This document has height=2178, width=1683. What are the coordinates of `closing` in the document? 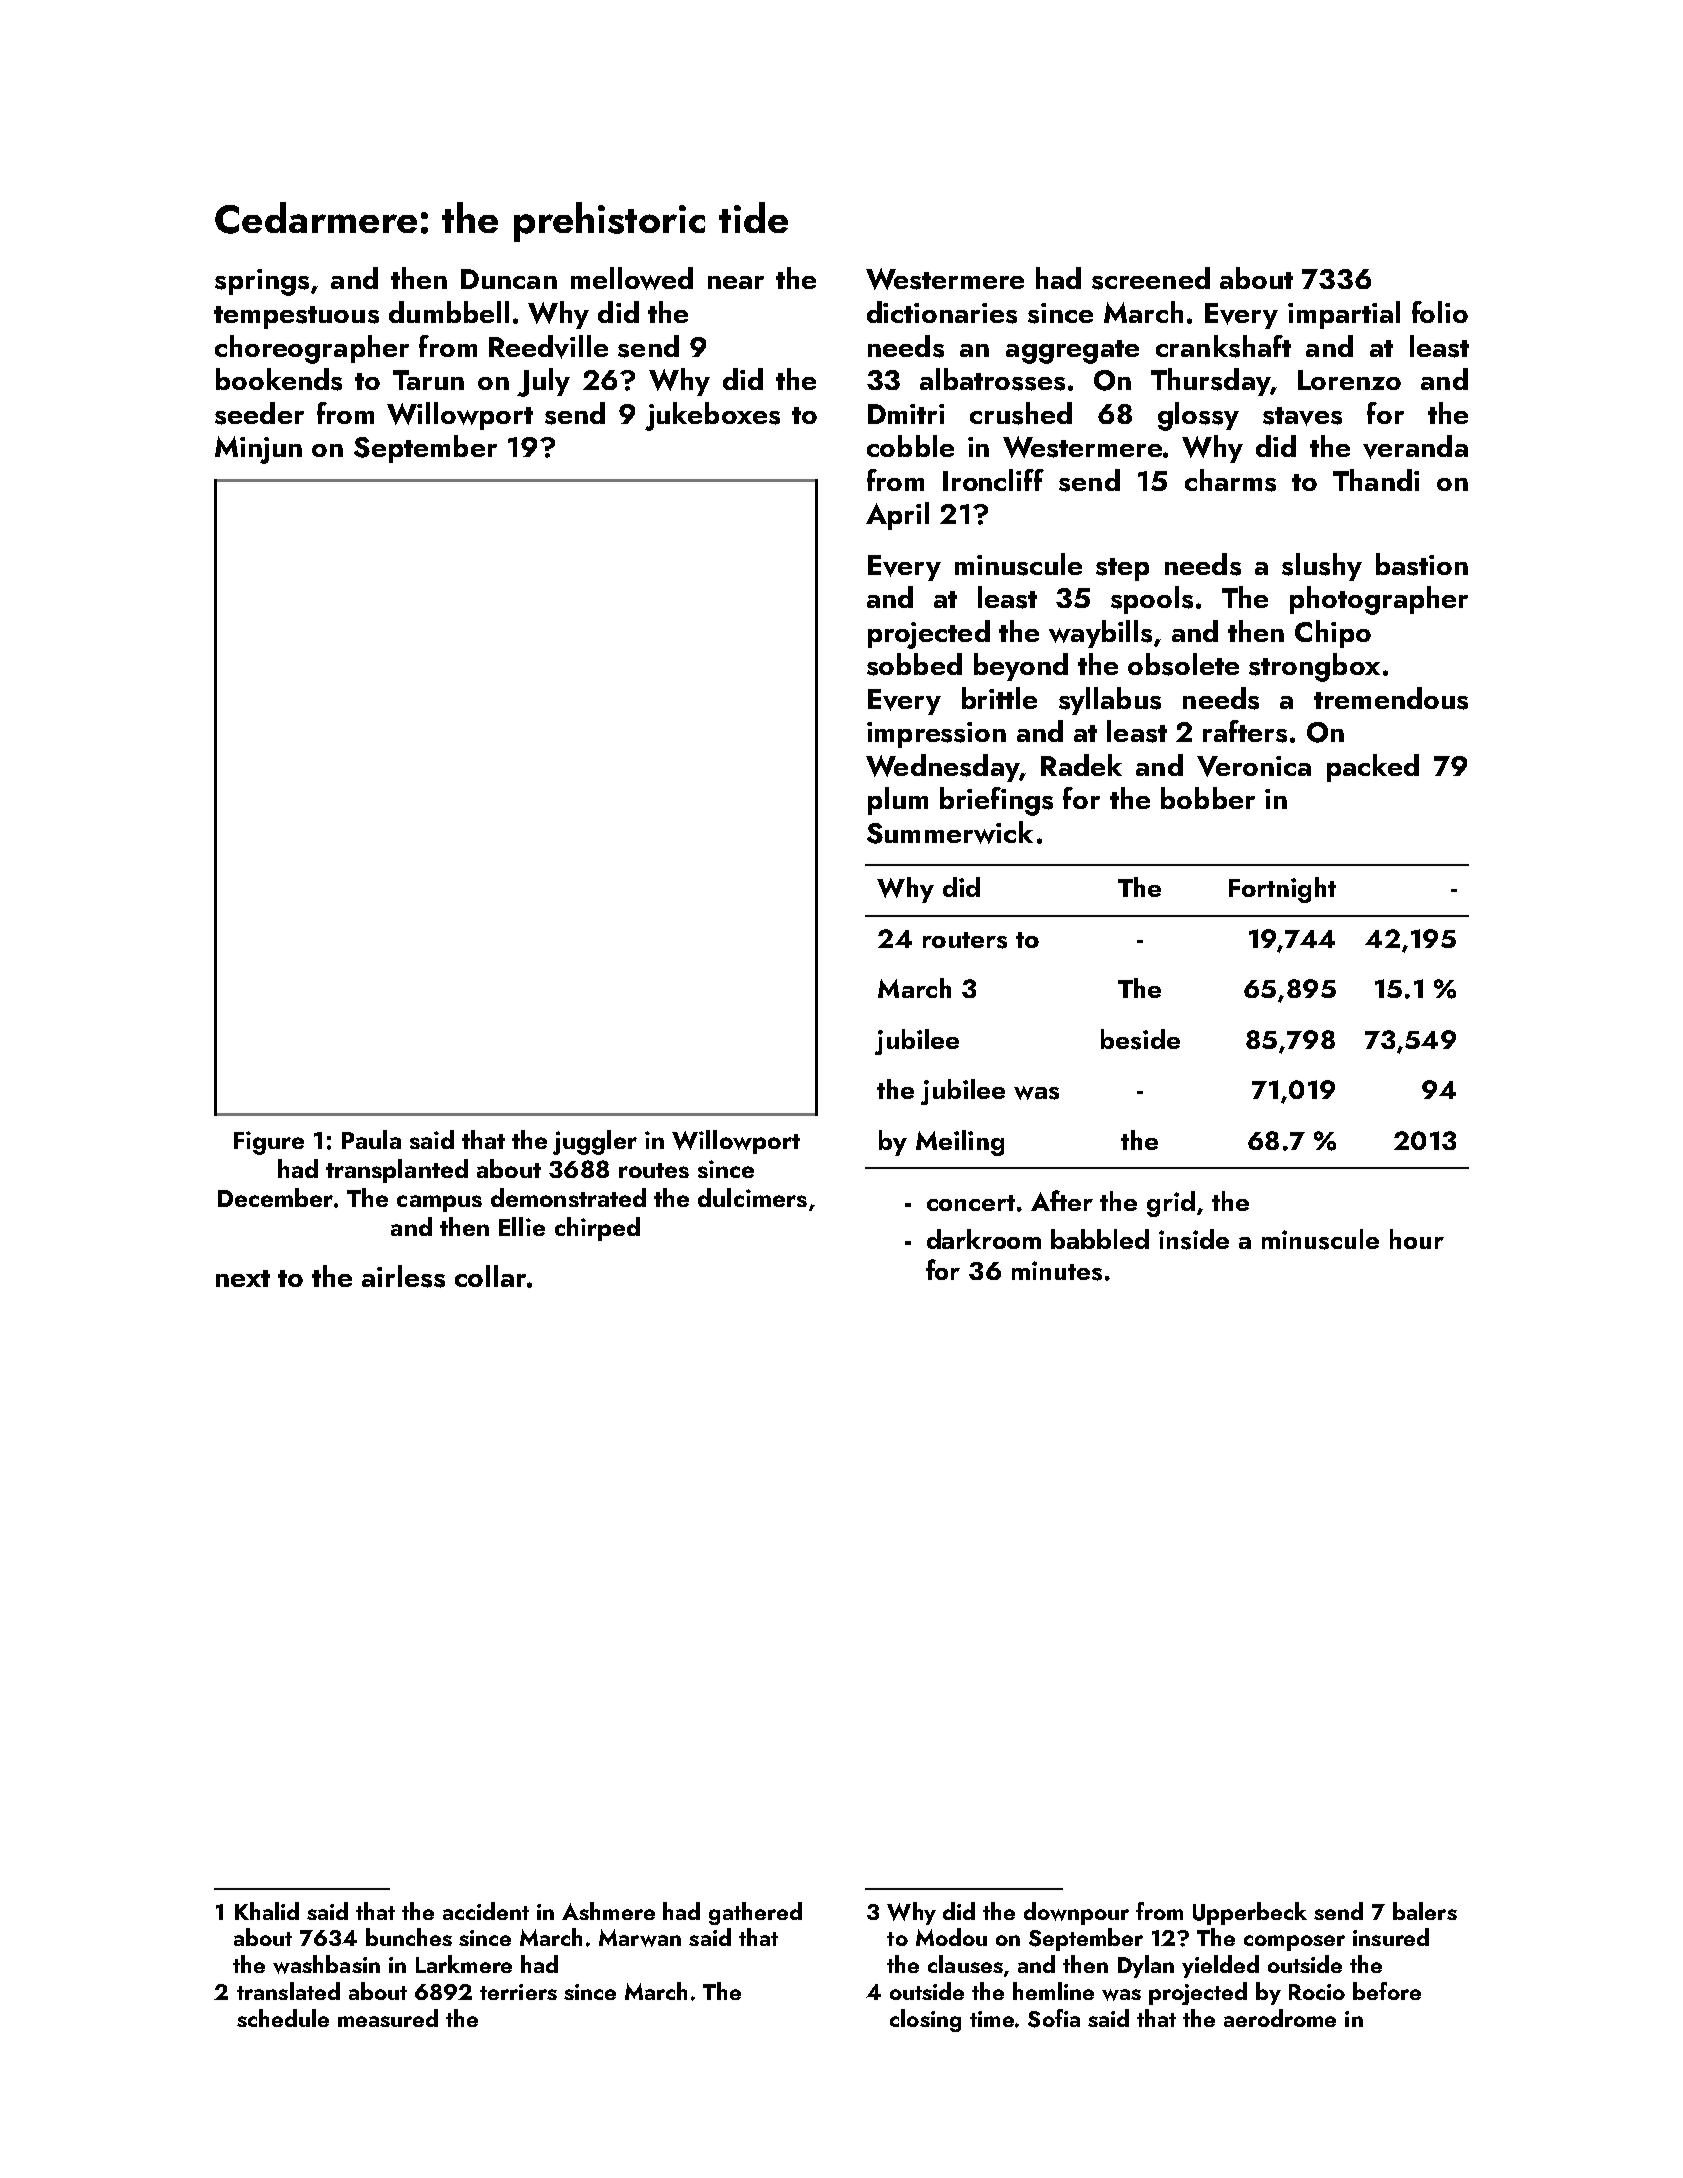 It's located at (925, 2020).
